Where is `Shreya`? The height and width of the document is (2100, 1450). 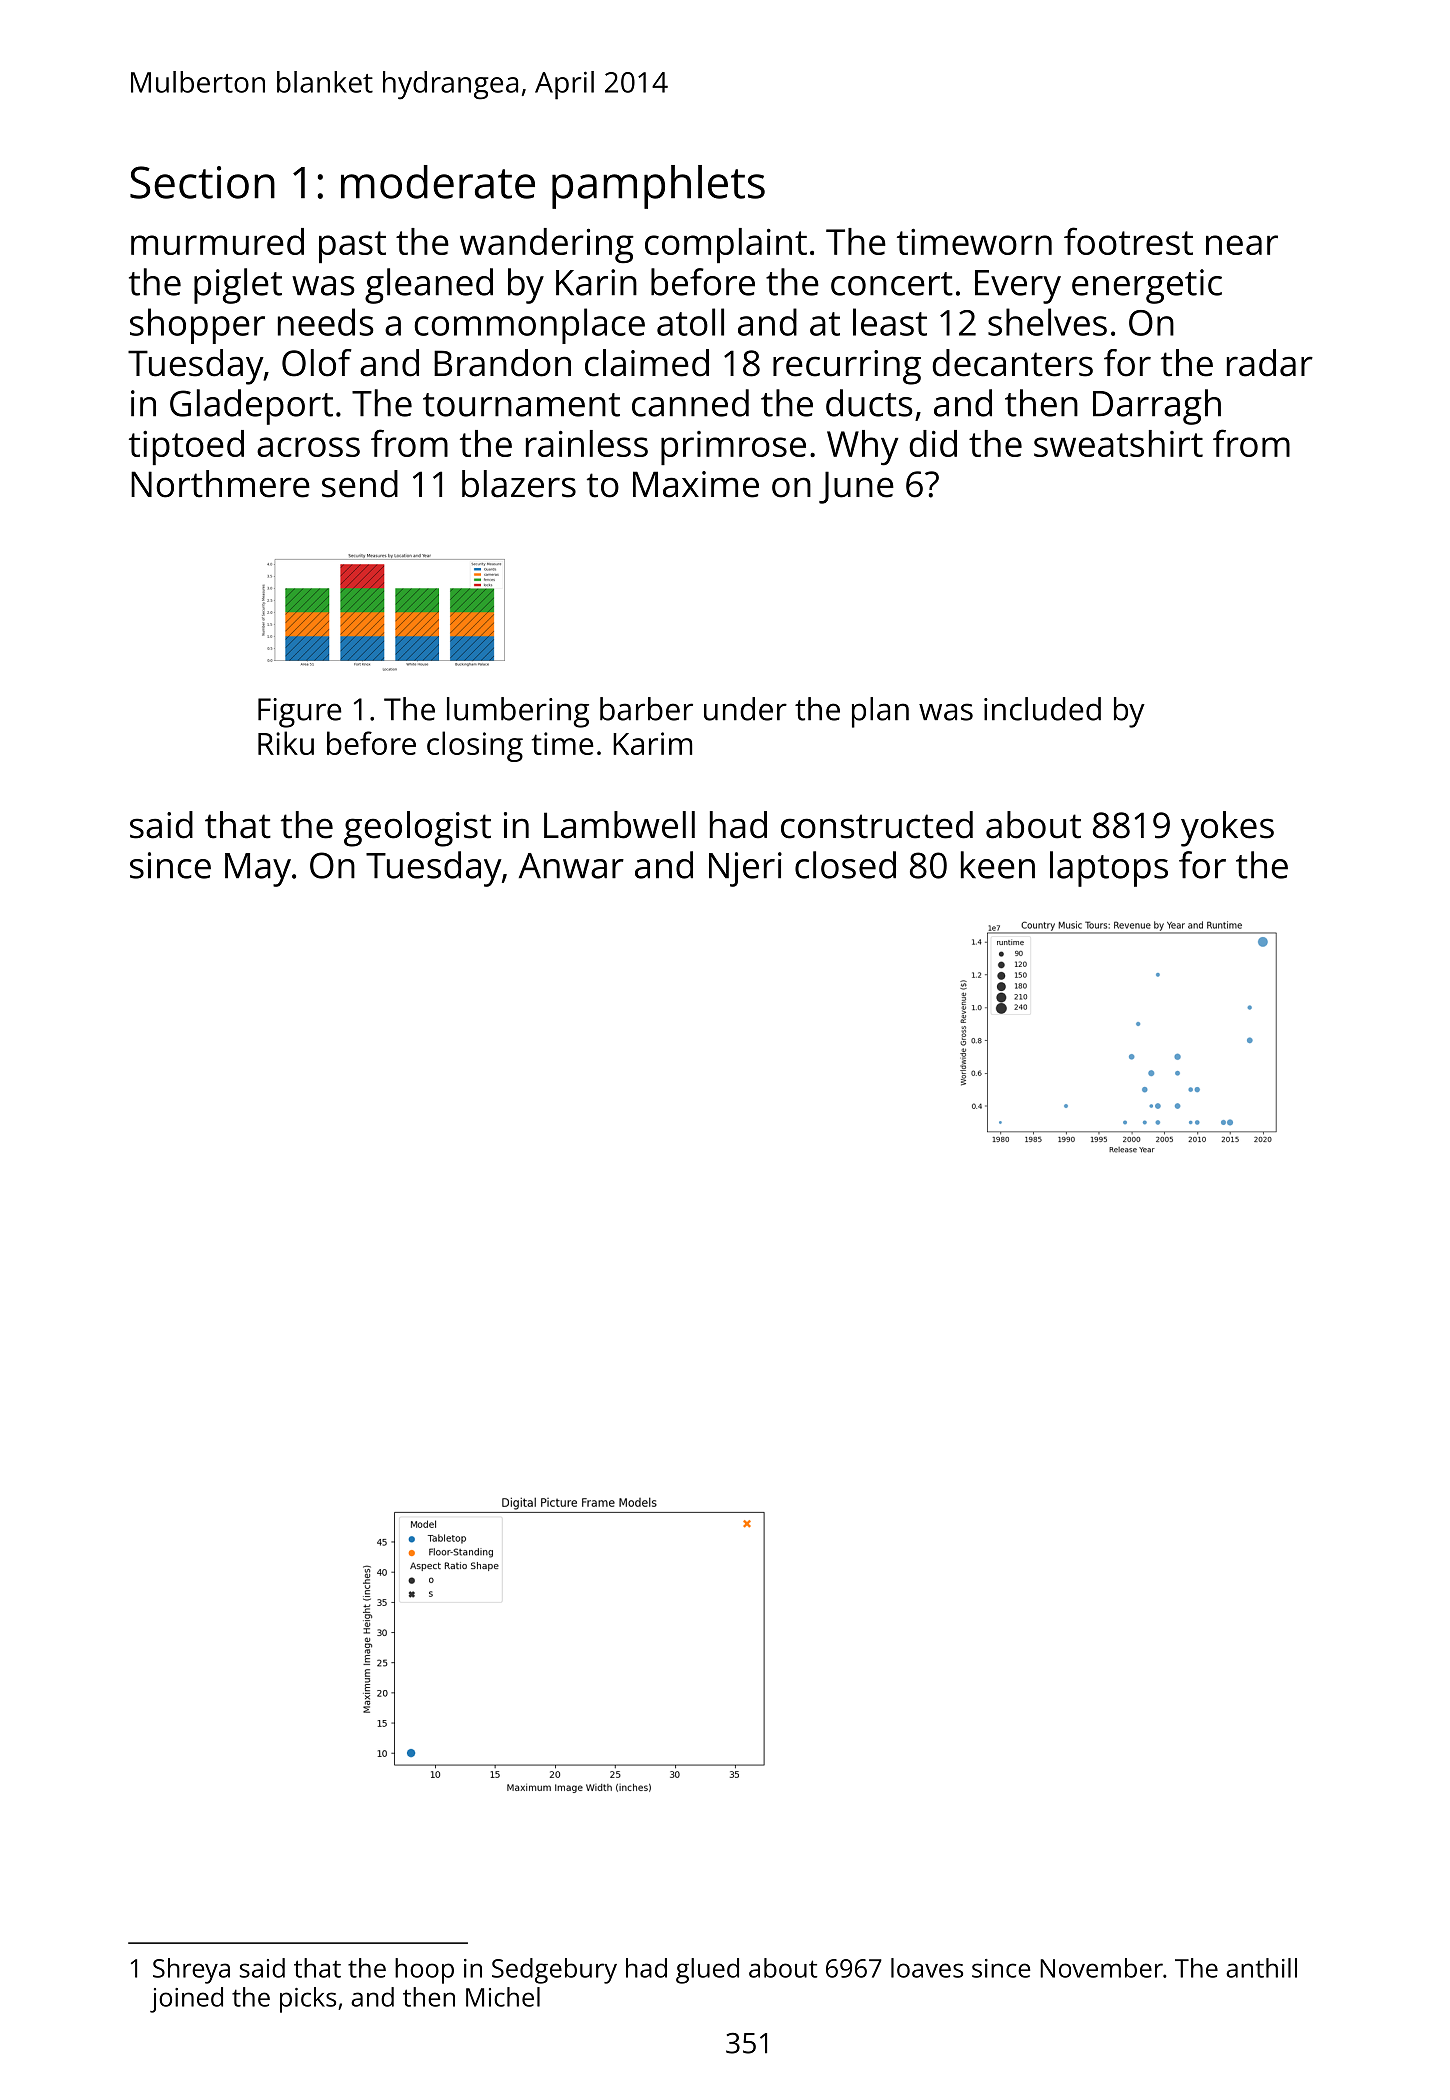 Shreya is located at coordinates (191, 1971).
